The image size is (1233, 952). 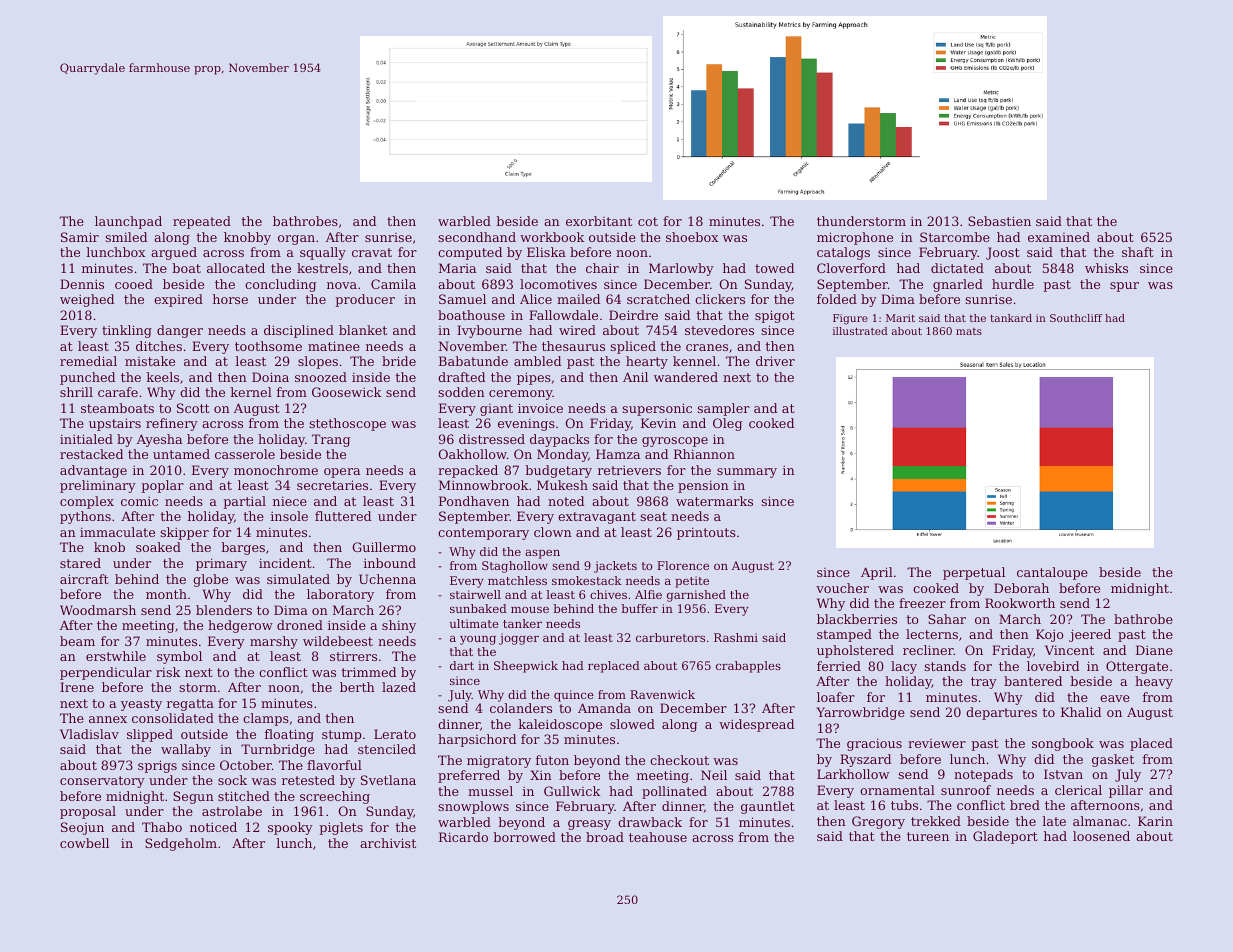 I want to click on towed, so click(x=774, y=268).
